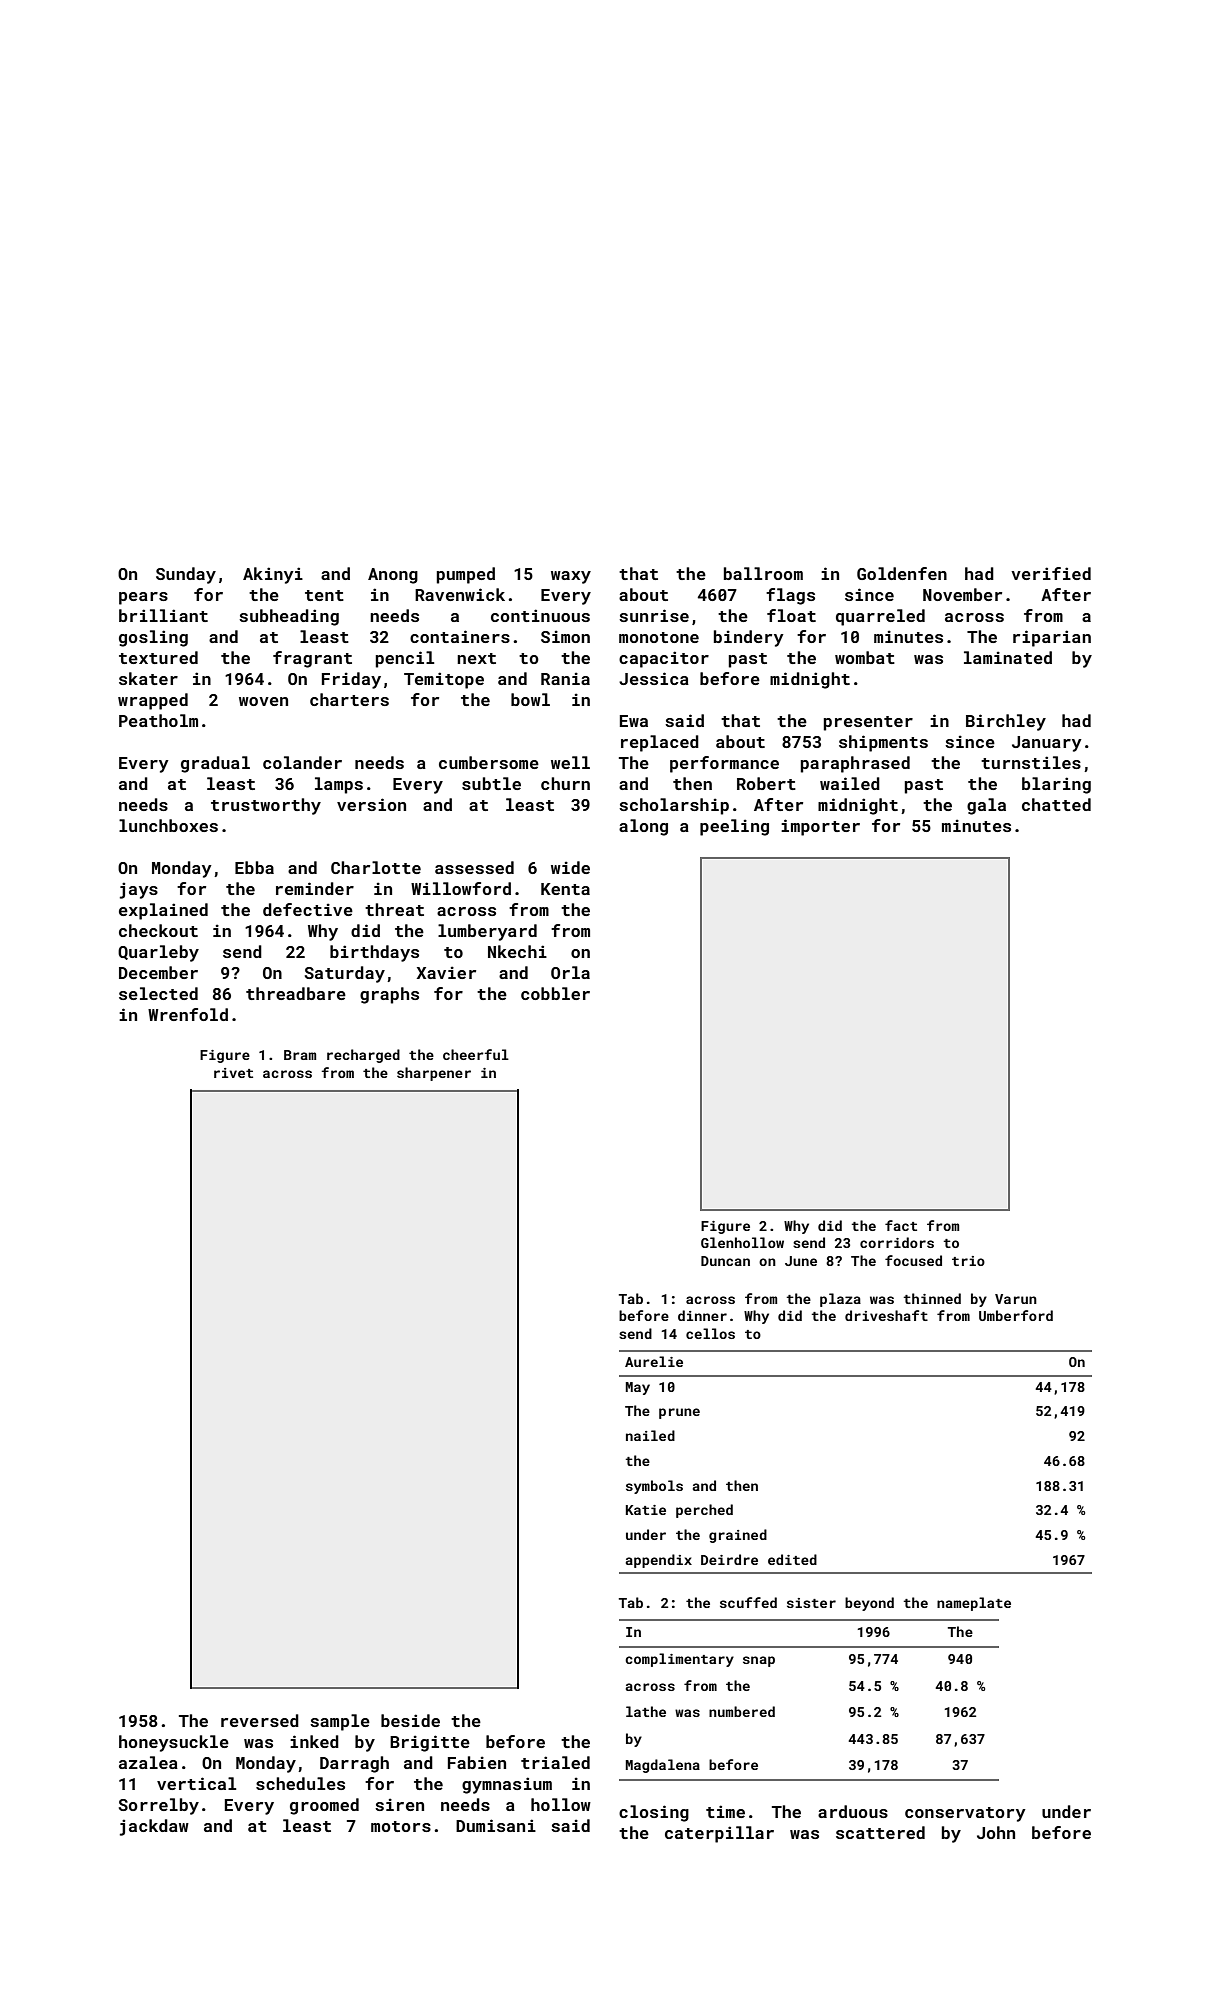 Image resolution: width=1210 pixels, height=1993 pixels. Describe the element at coordinates (401, 1826) in the document. I see `motors` at that location.
